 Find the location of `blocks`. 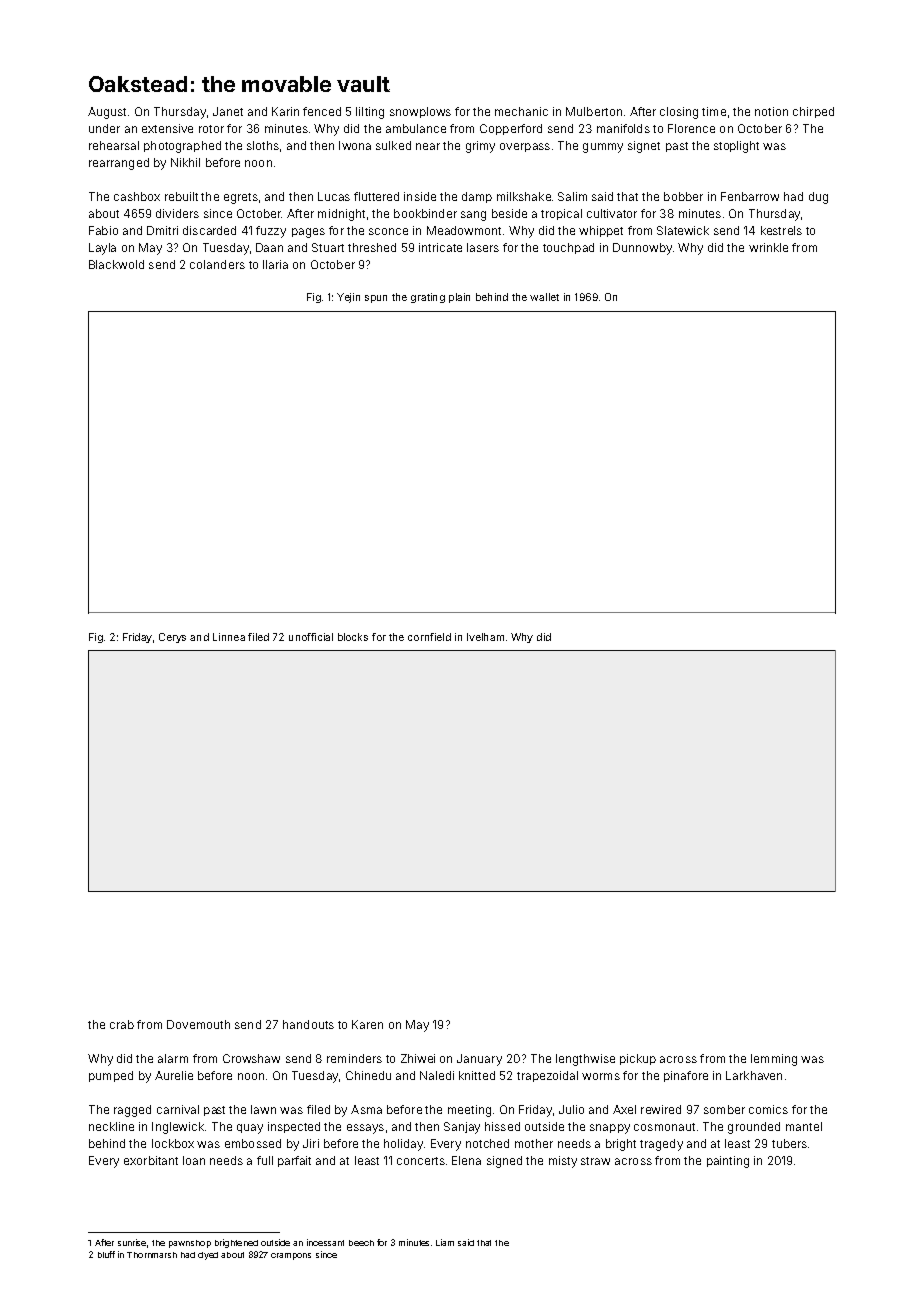

blocks is located at coordinates (353, 637).
